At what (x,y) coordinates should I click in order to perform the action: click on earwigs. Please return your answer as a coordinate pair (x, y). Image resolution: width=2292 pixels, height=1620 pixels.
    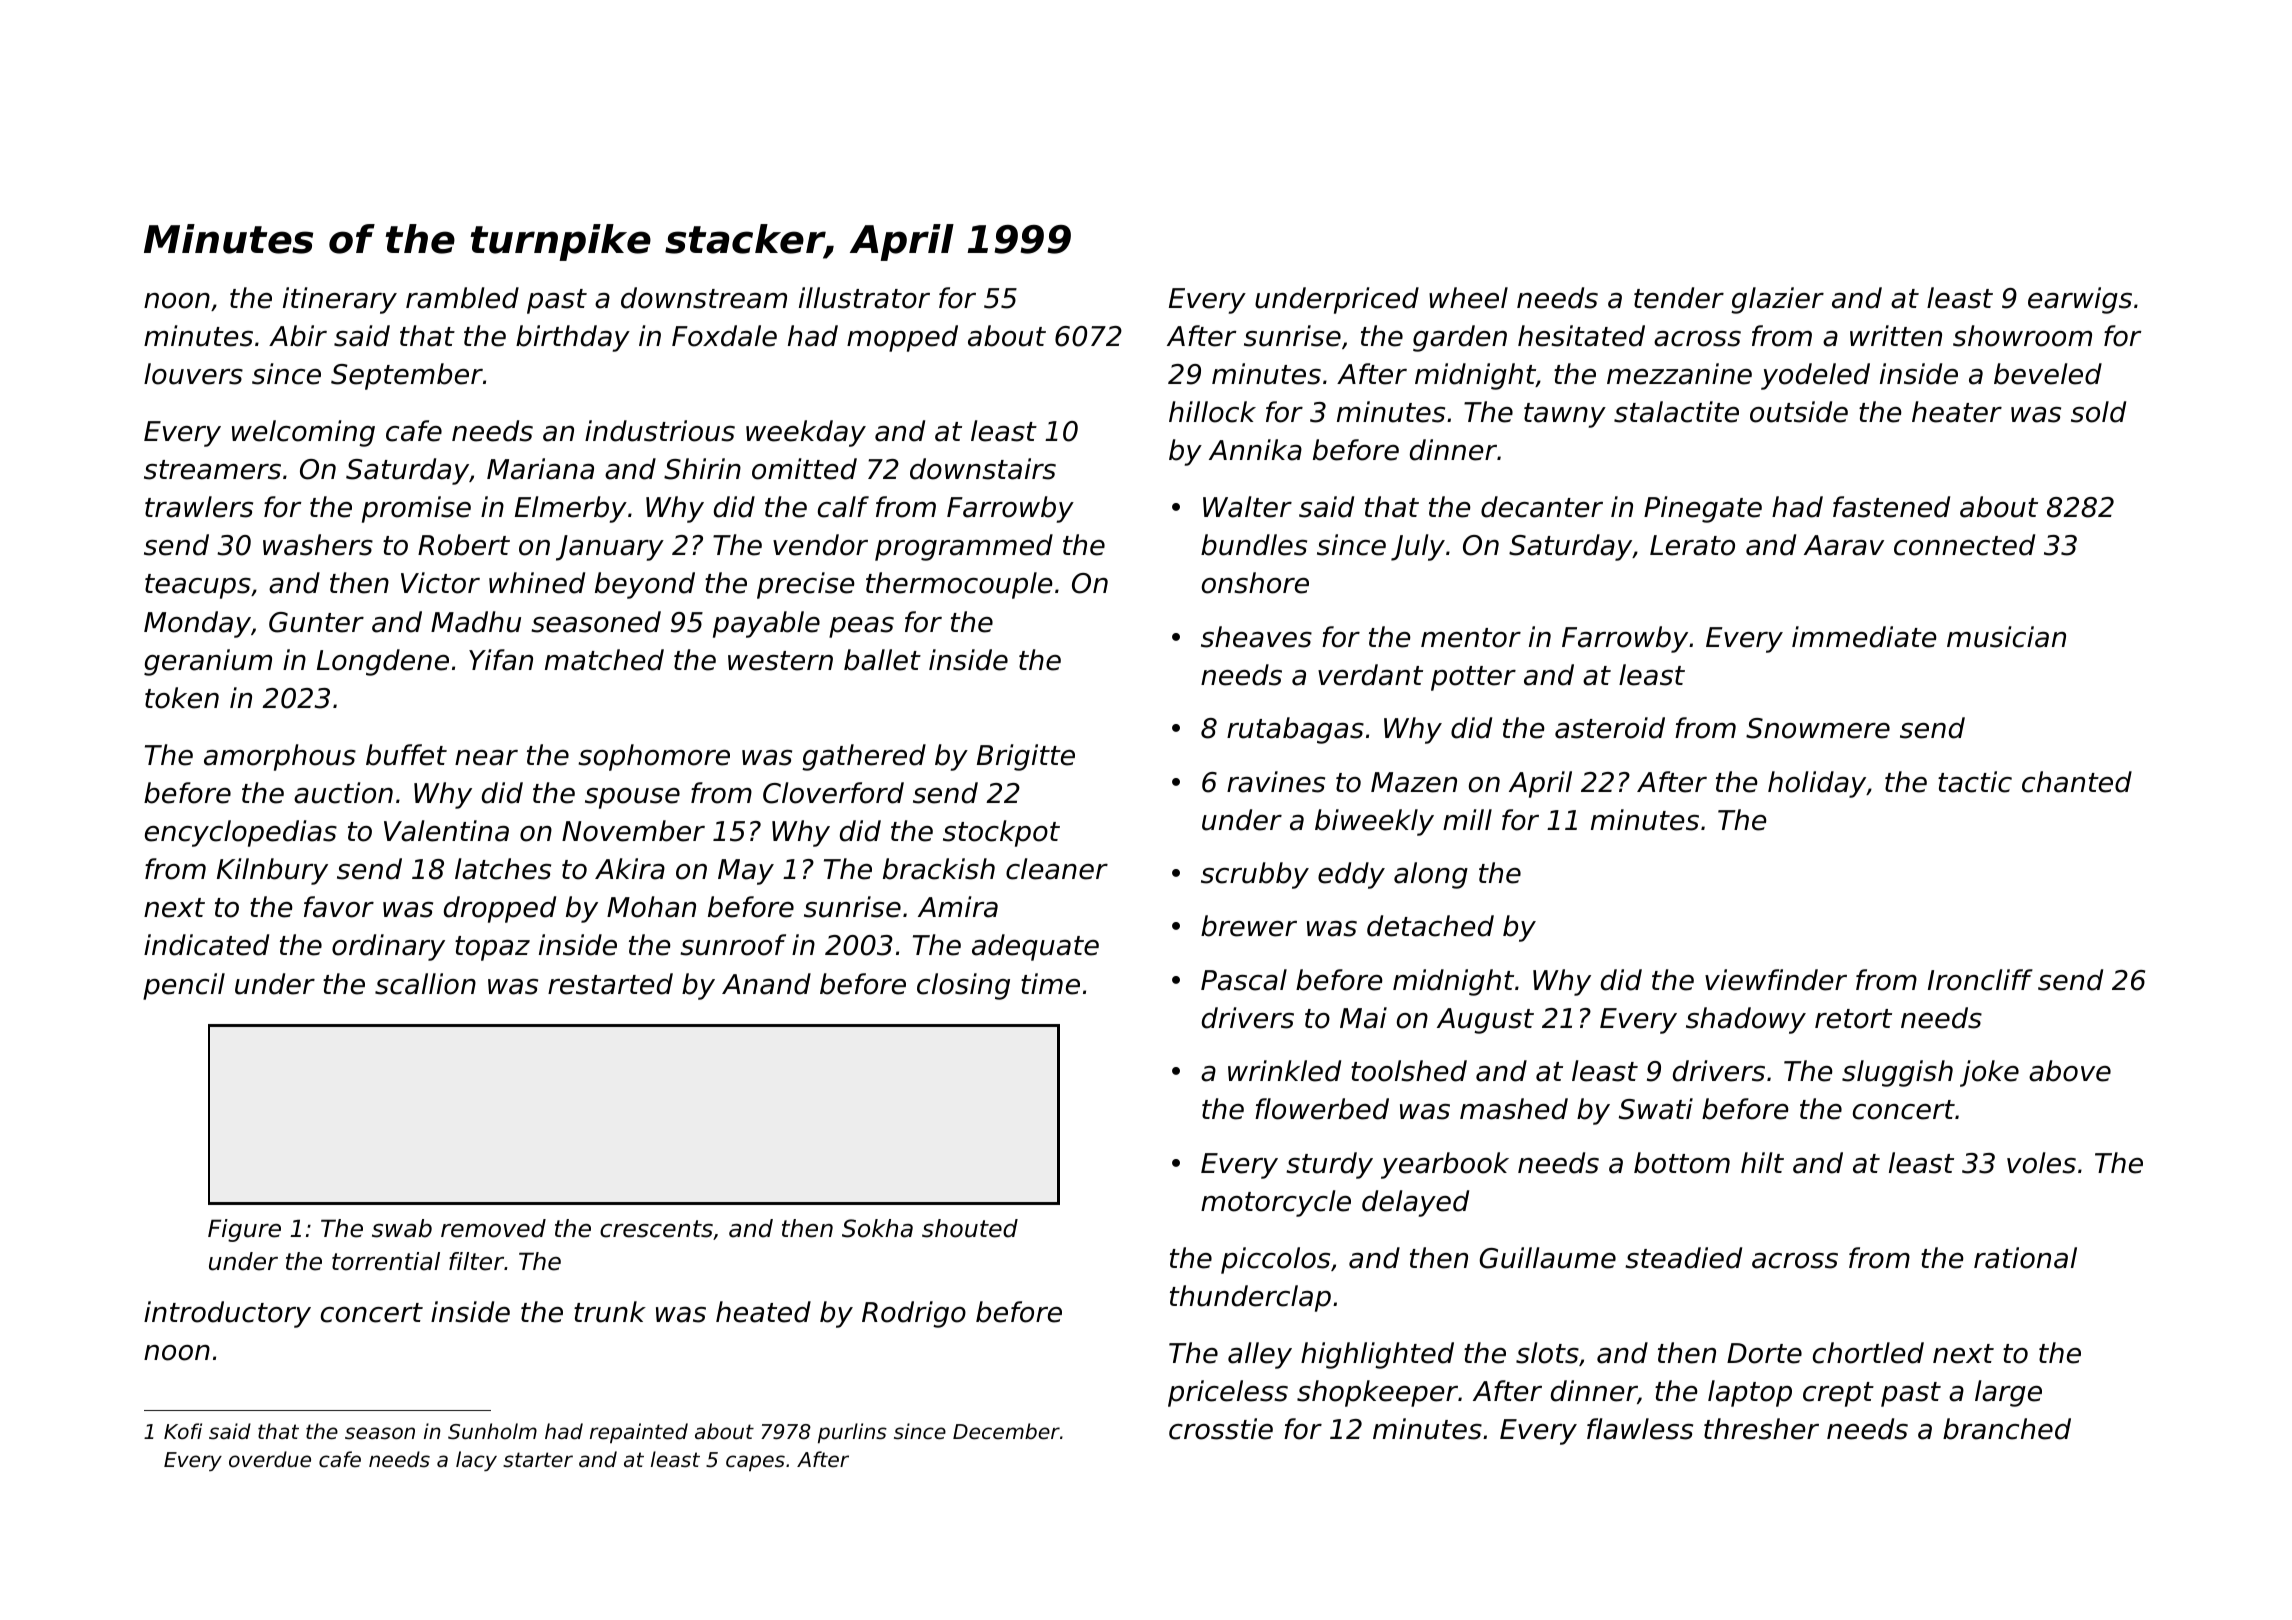
    Looking at the image, I should click on (2080, 300).
